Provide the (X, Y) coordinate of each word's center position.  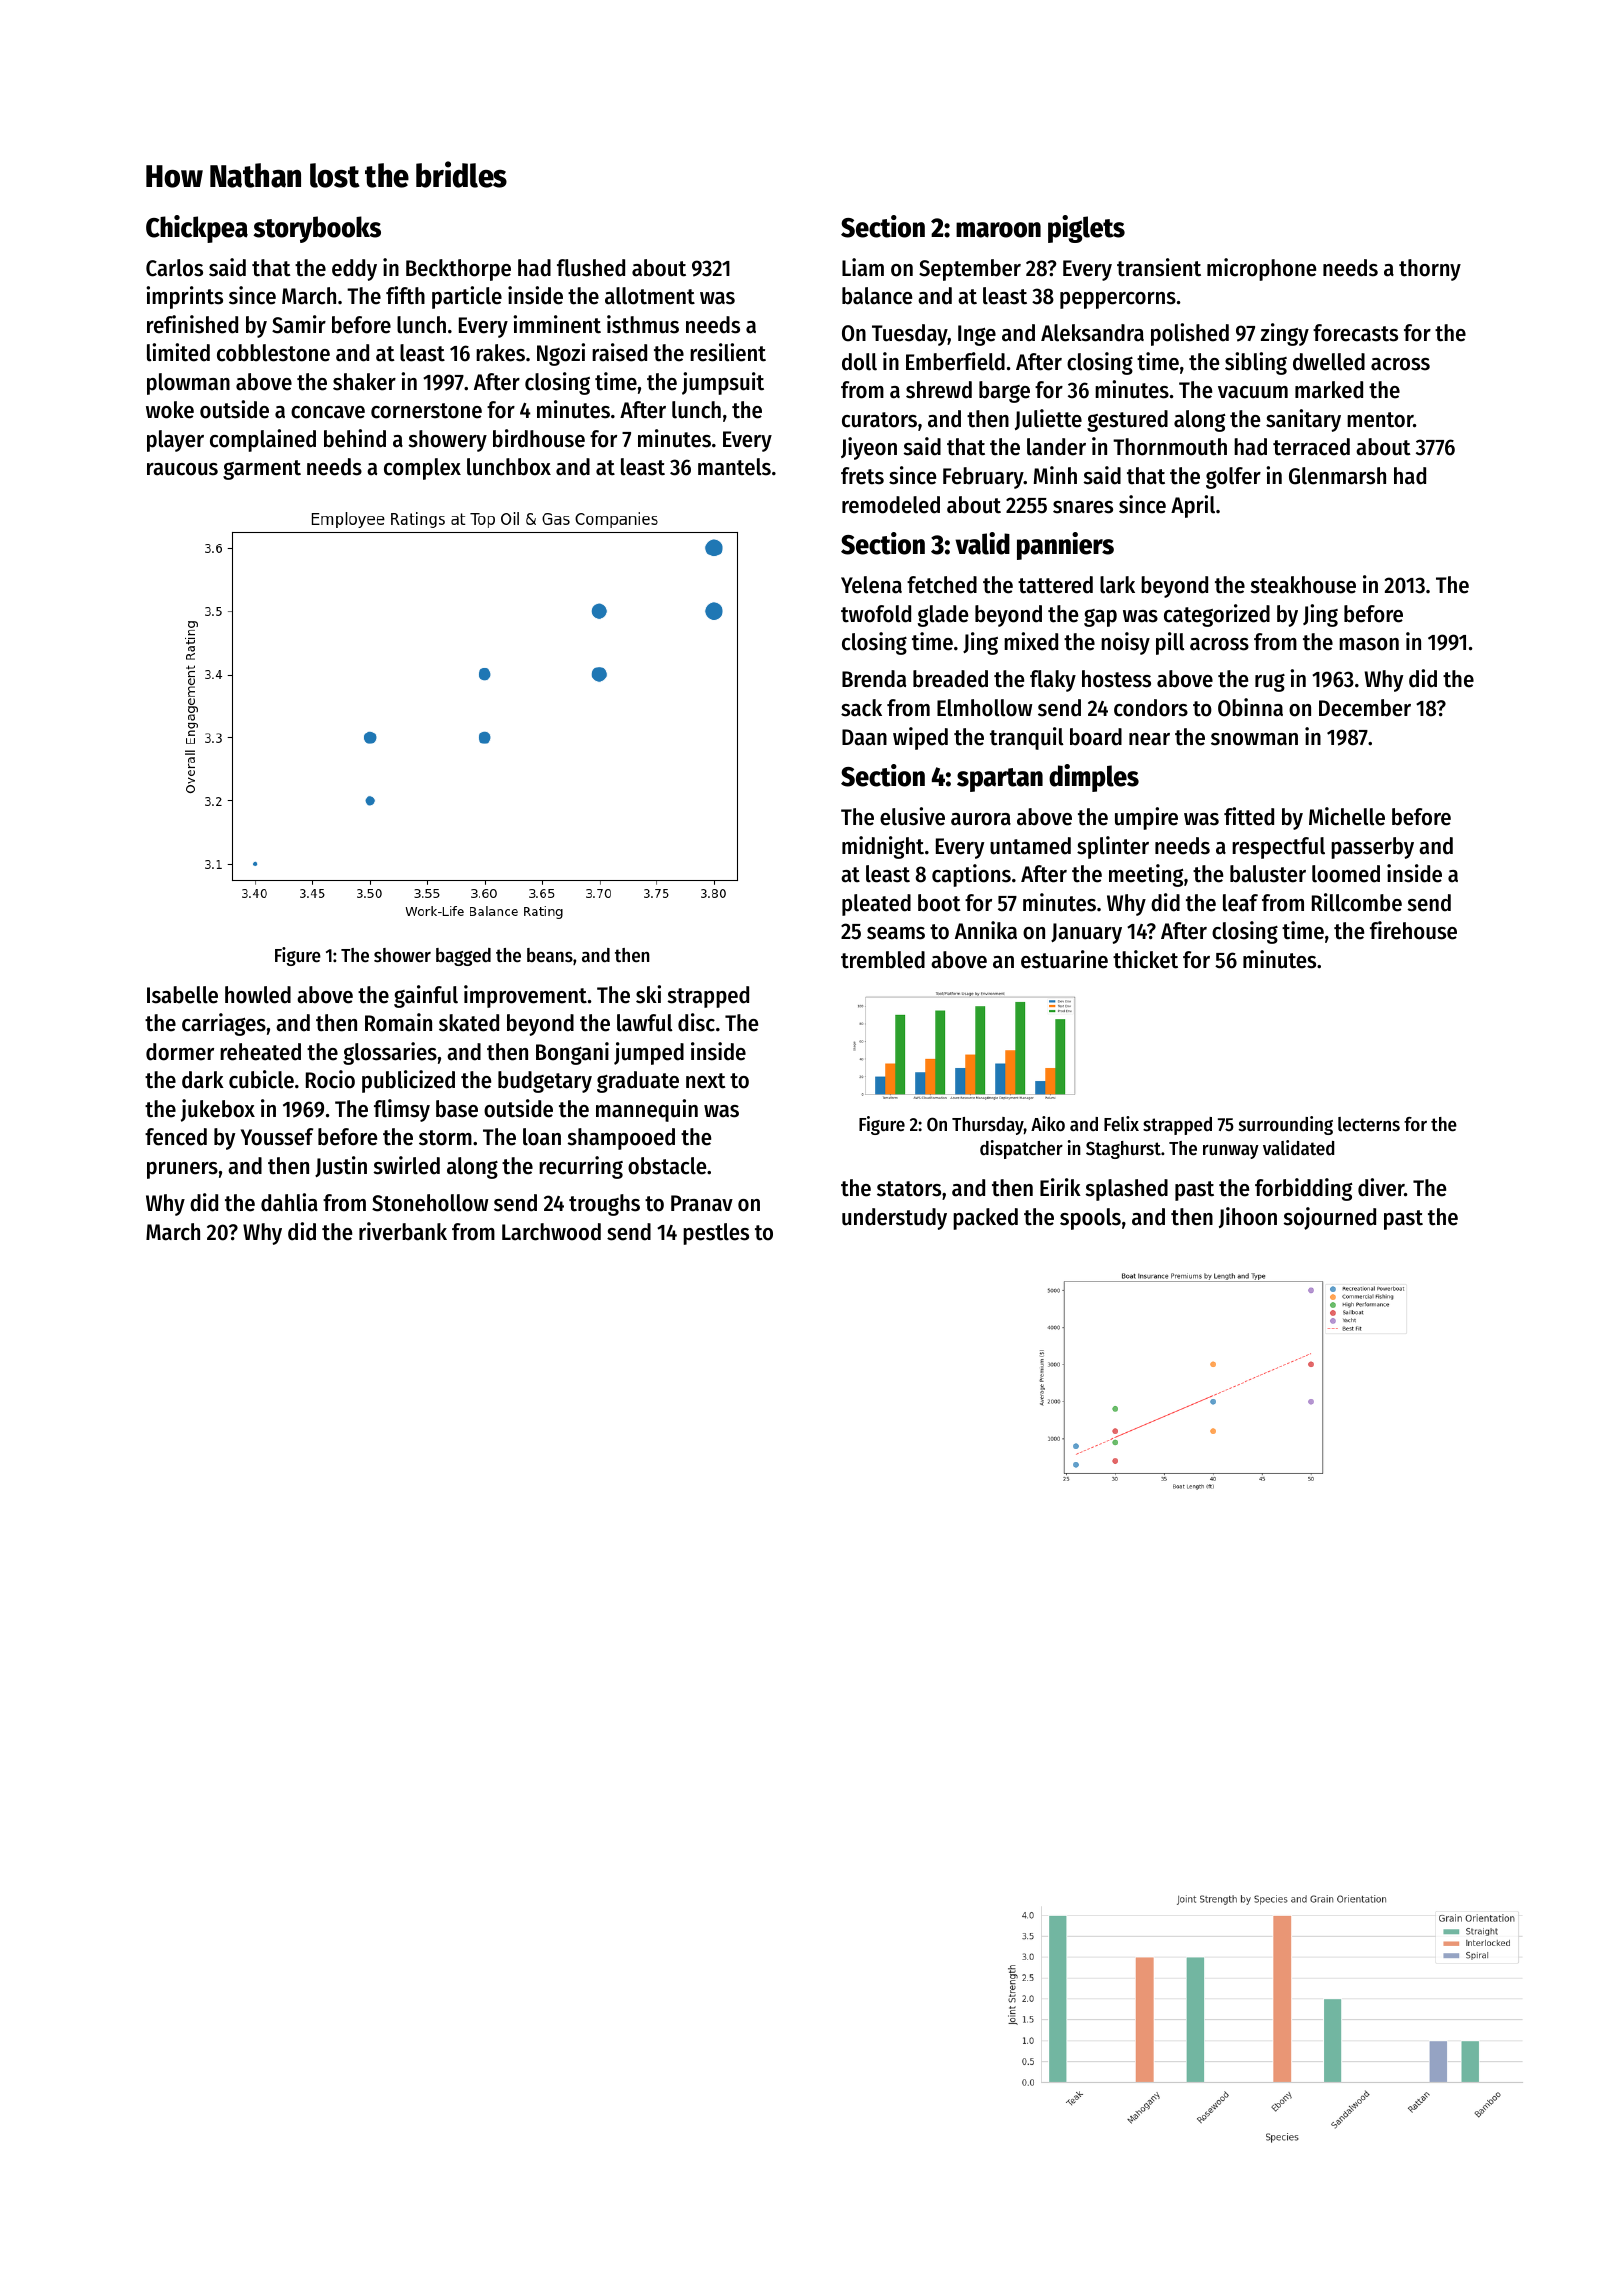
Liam (863, 267)
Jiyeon (869, 448)
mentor (1380, 420)
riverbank (403, 1231)
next (706, 1081)
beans (550, 955)
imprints (184, 297)
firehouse (1413, 930)
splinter (1113, 847)
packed (985, 1219)
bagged (463, 957)
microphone (1261, 269)
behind (355, 438)
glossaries (390, 1053)
